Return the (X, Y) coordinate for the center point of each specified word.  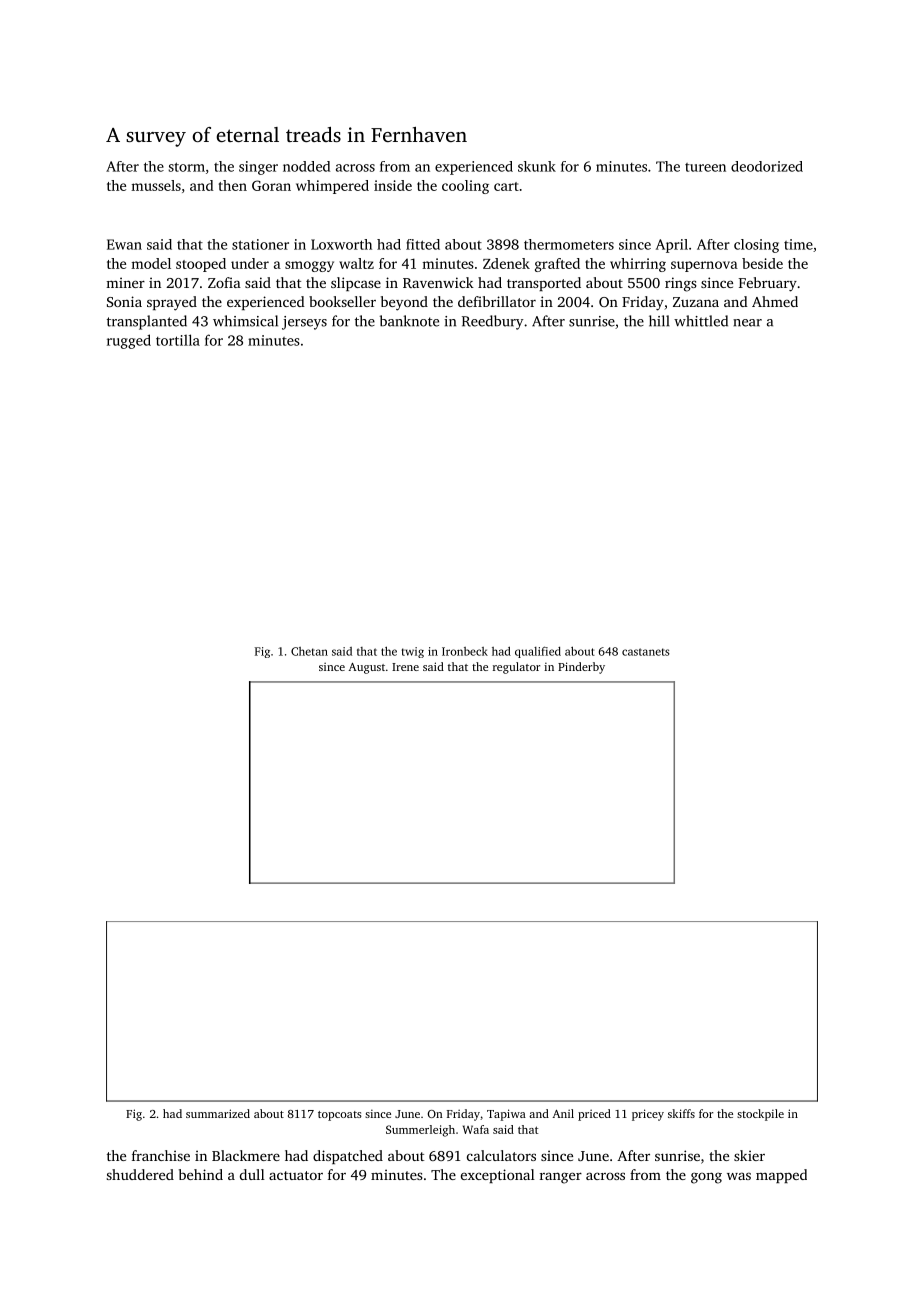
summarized (218, 1113)
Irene (405, 667)
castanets (646, 652)
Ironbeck (465, 651)
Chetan (309, 651)
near (747, 323)
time (798, 244)
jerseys (304, 323)
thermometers (569, 244)
